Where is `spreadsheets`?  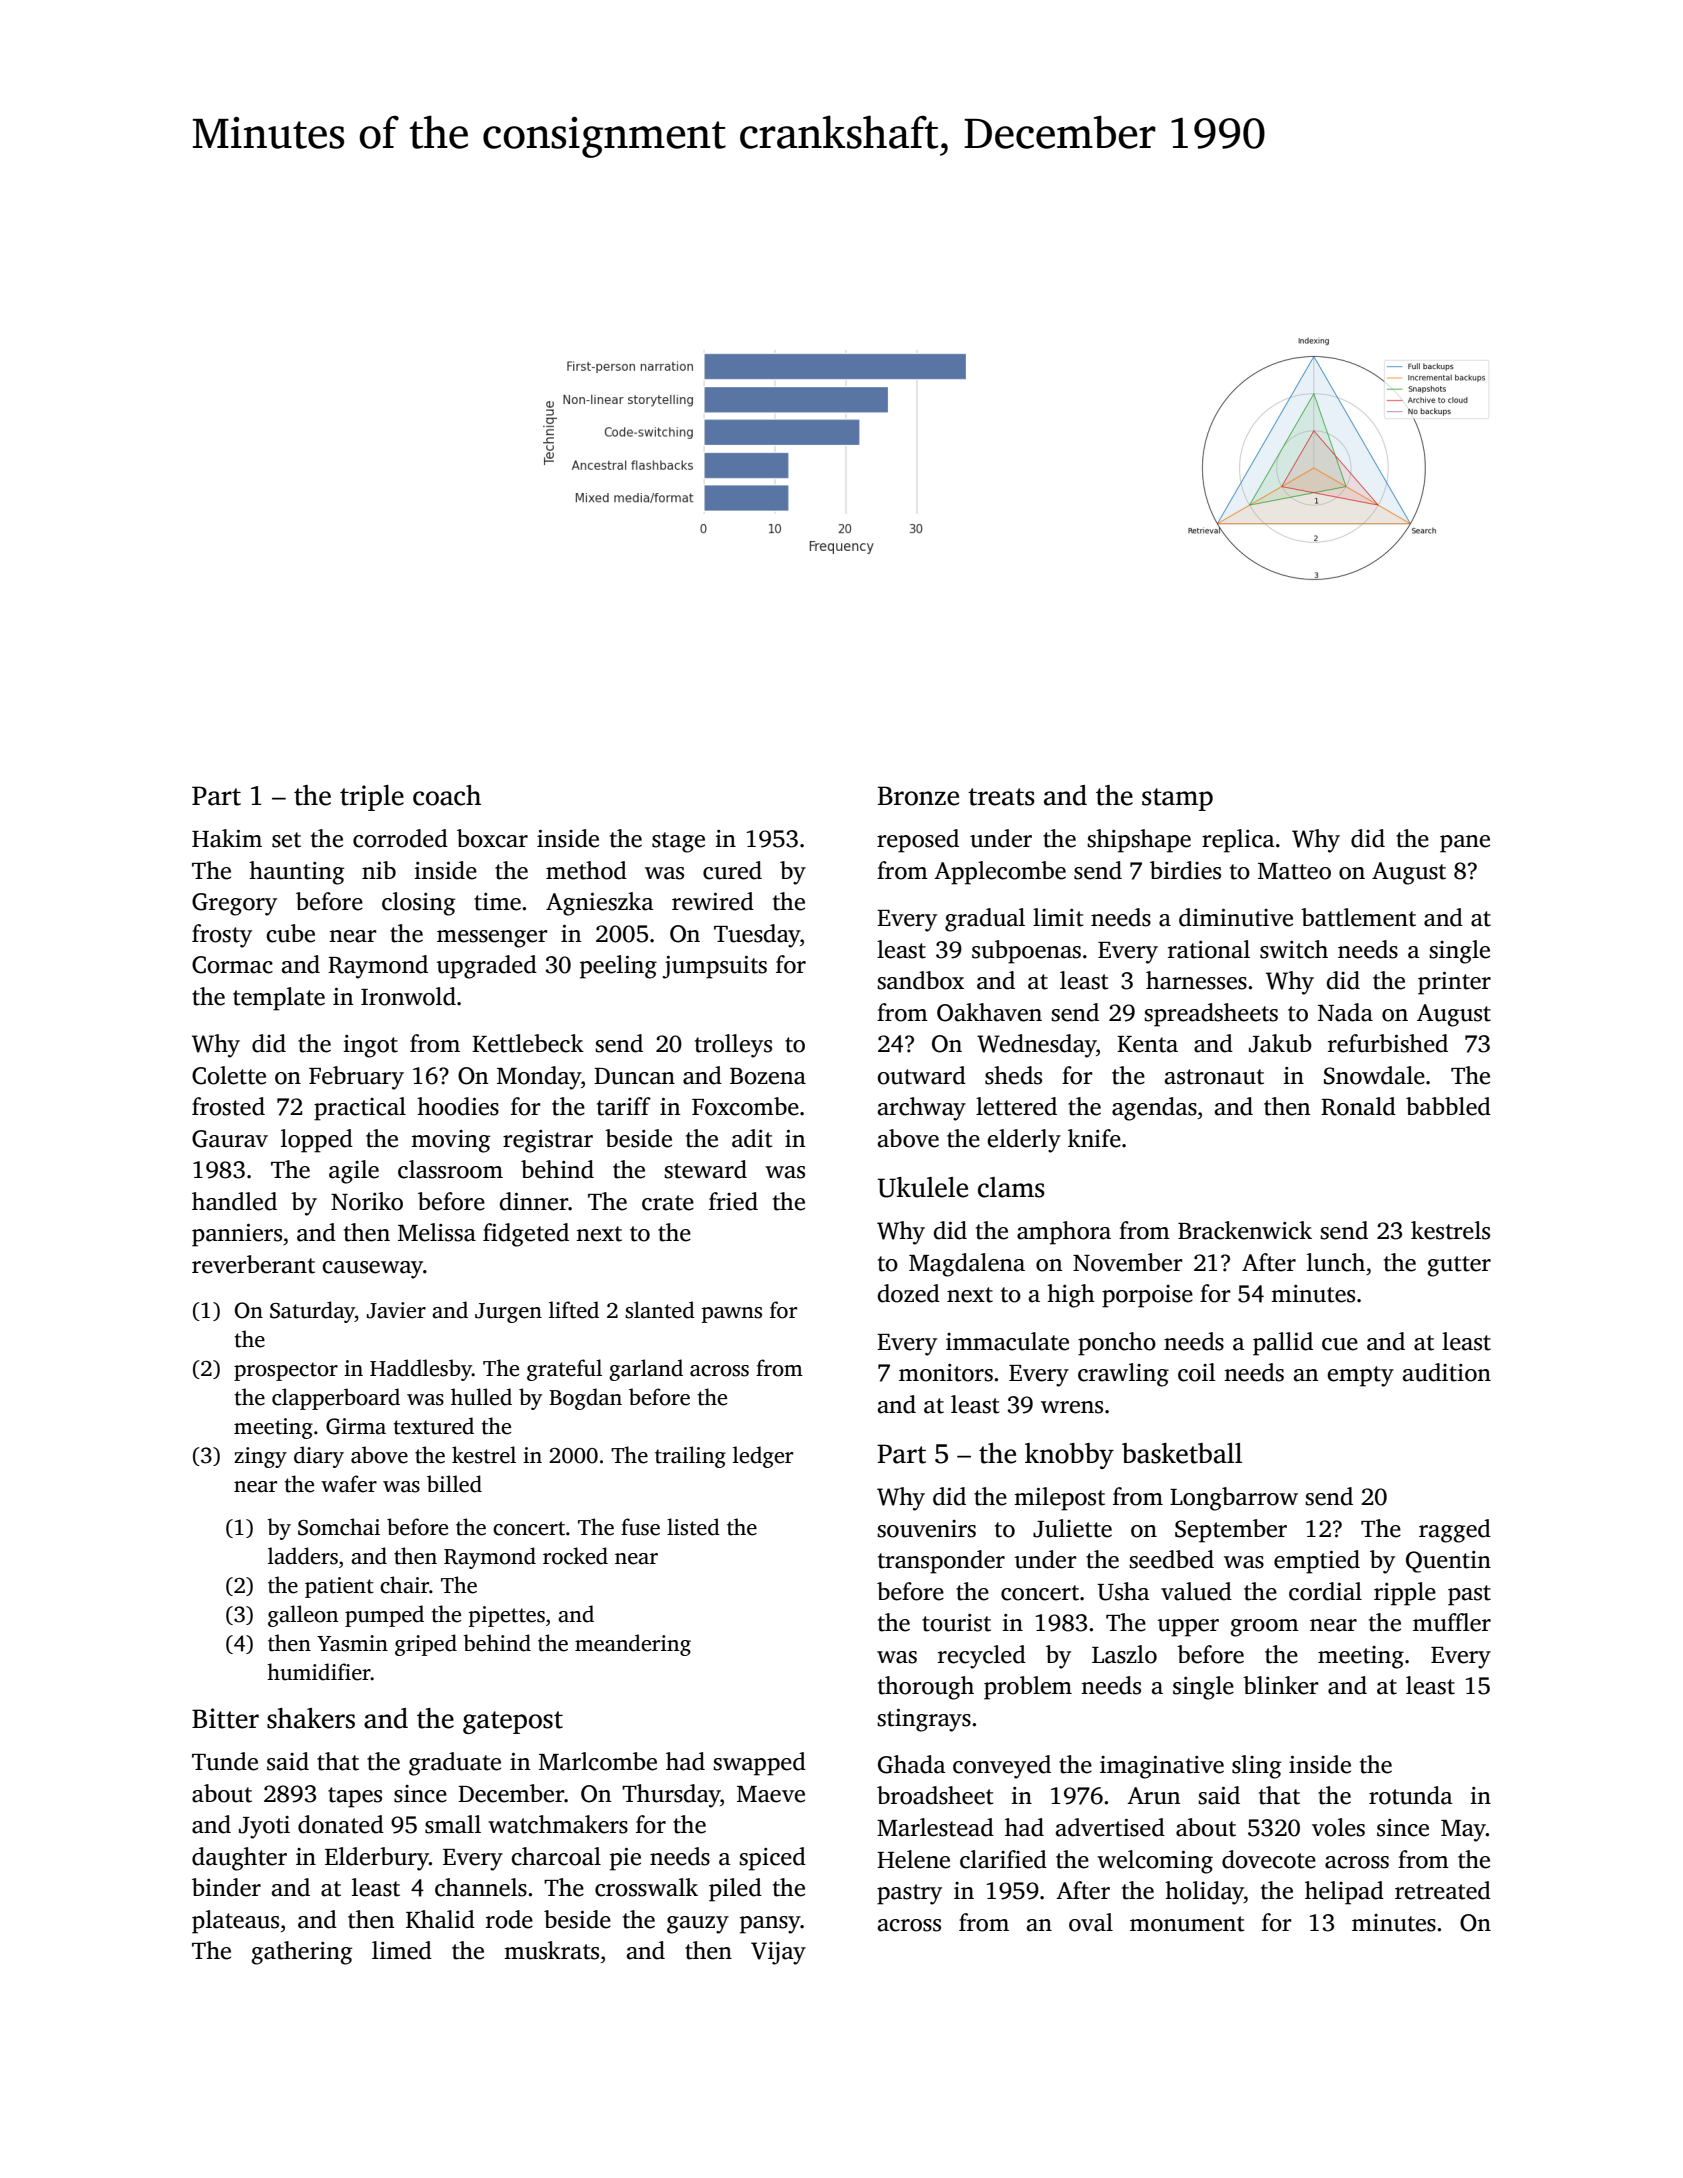 spreadsheets is located at coordinates (1211, 1015).
